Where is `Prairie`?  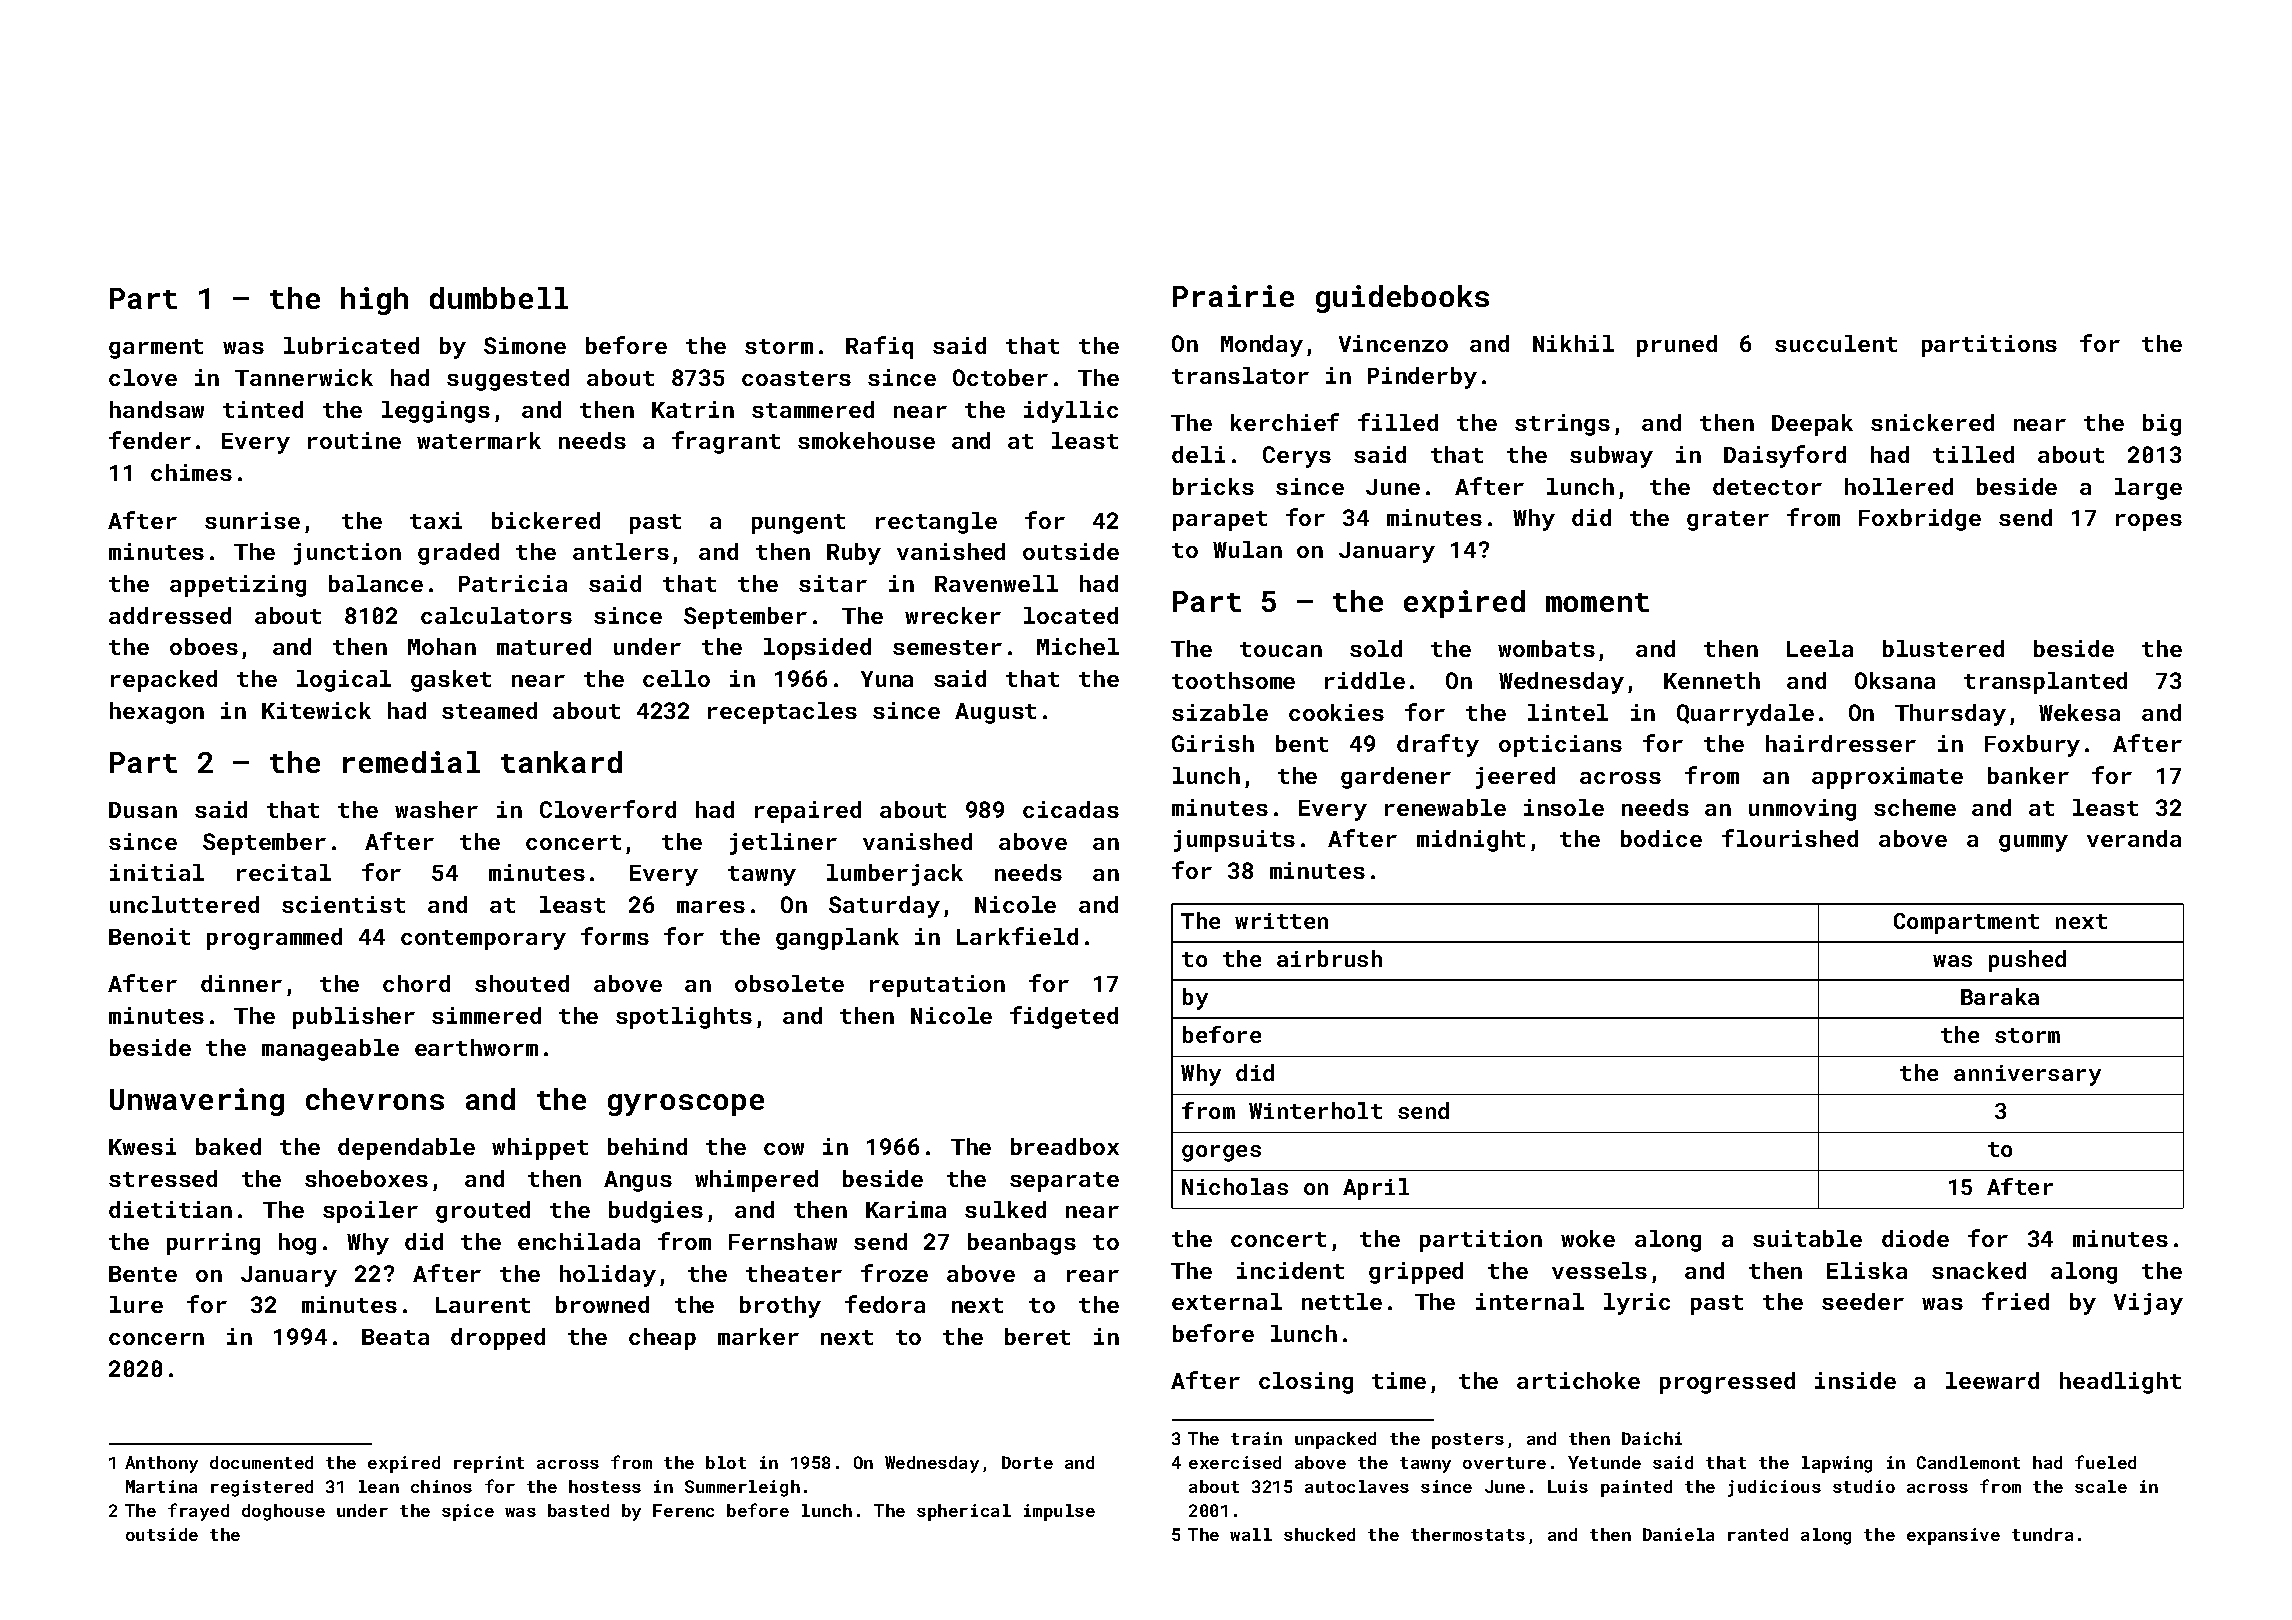
Prairie is located at coordinates (1233, 296).
